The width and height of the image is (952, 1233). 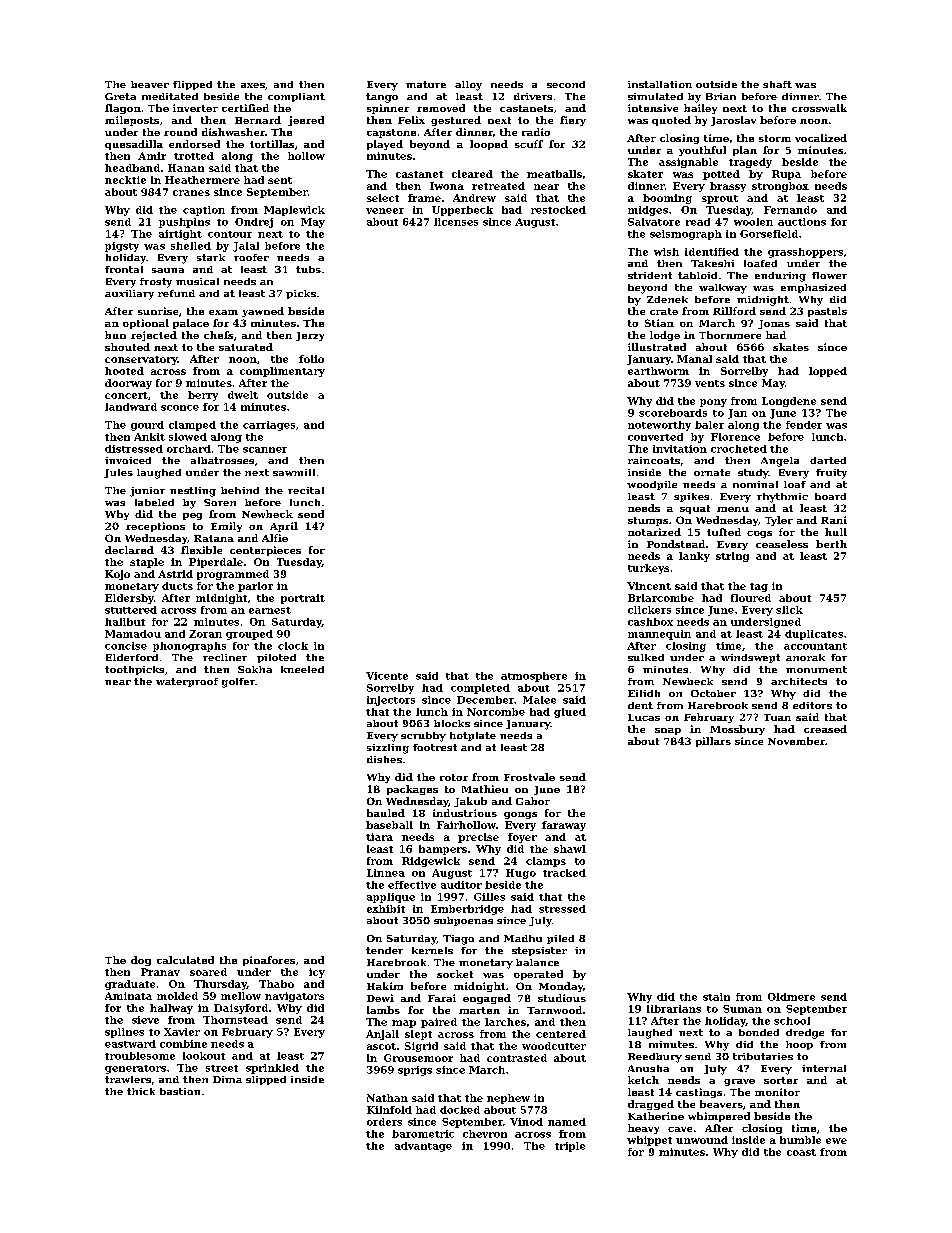 What do you see at coordinates (442, 998) in the image?
I see `Farai` at bounding box center [442, 998].
